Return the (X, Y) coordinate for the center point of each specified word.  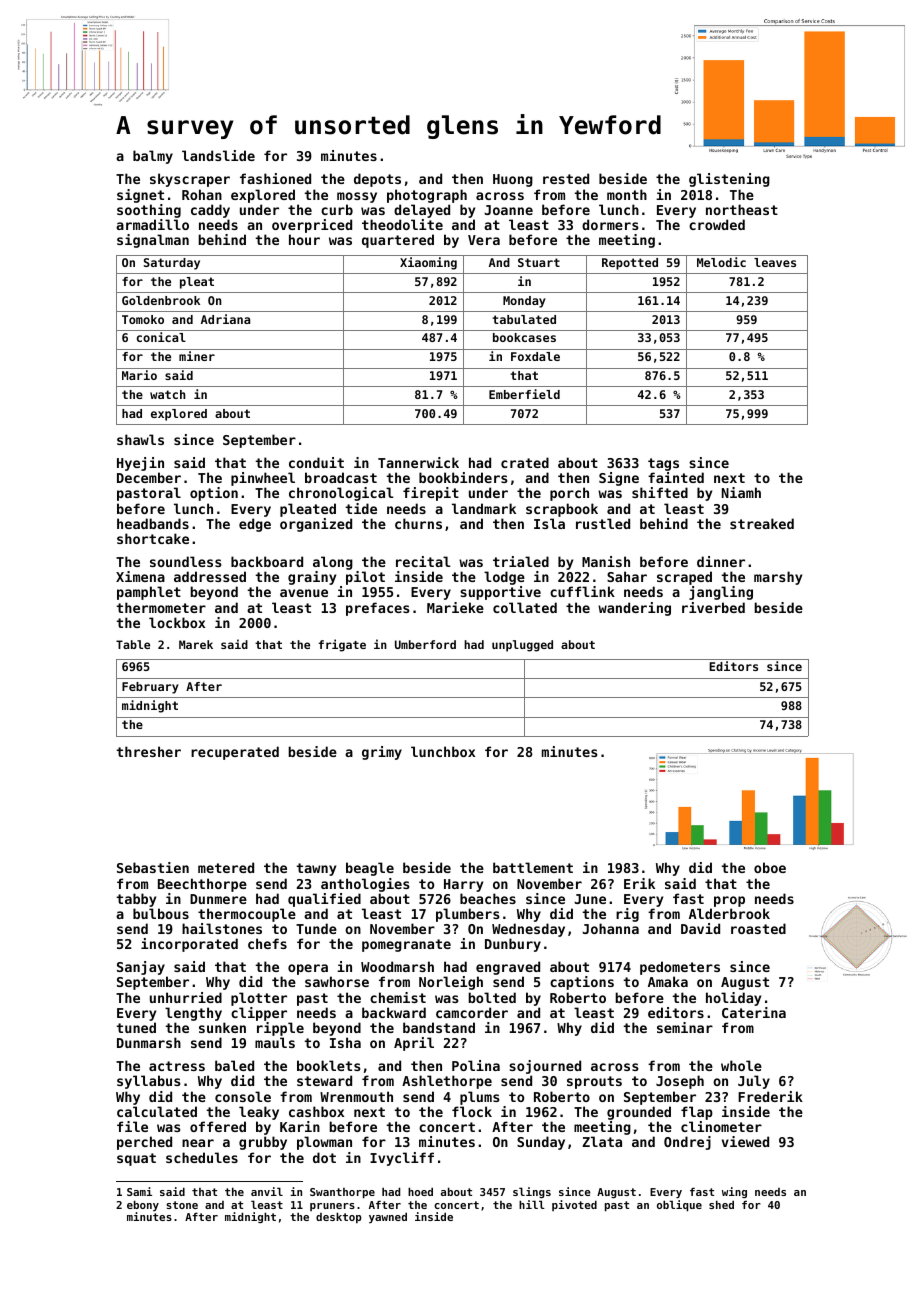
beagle (370, 869)
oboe (770, 867)
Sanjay (142, 969)
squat (136, 1159)
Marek (196, 644)
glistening (729, 180)
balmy (153, 157)
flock (472, 1111)
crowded (717, 224)
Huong (513, 180)
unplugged (522, 646)
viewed (745, 1141)
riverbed (713, 607)
